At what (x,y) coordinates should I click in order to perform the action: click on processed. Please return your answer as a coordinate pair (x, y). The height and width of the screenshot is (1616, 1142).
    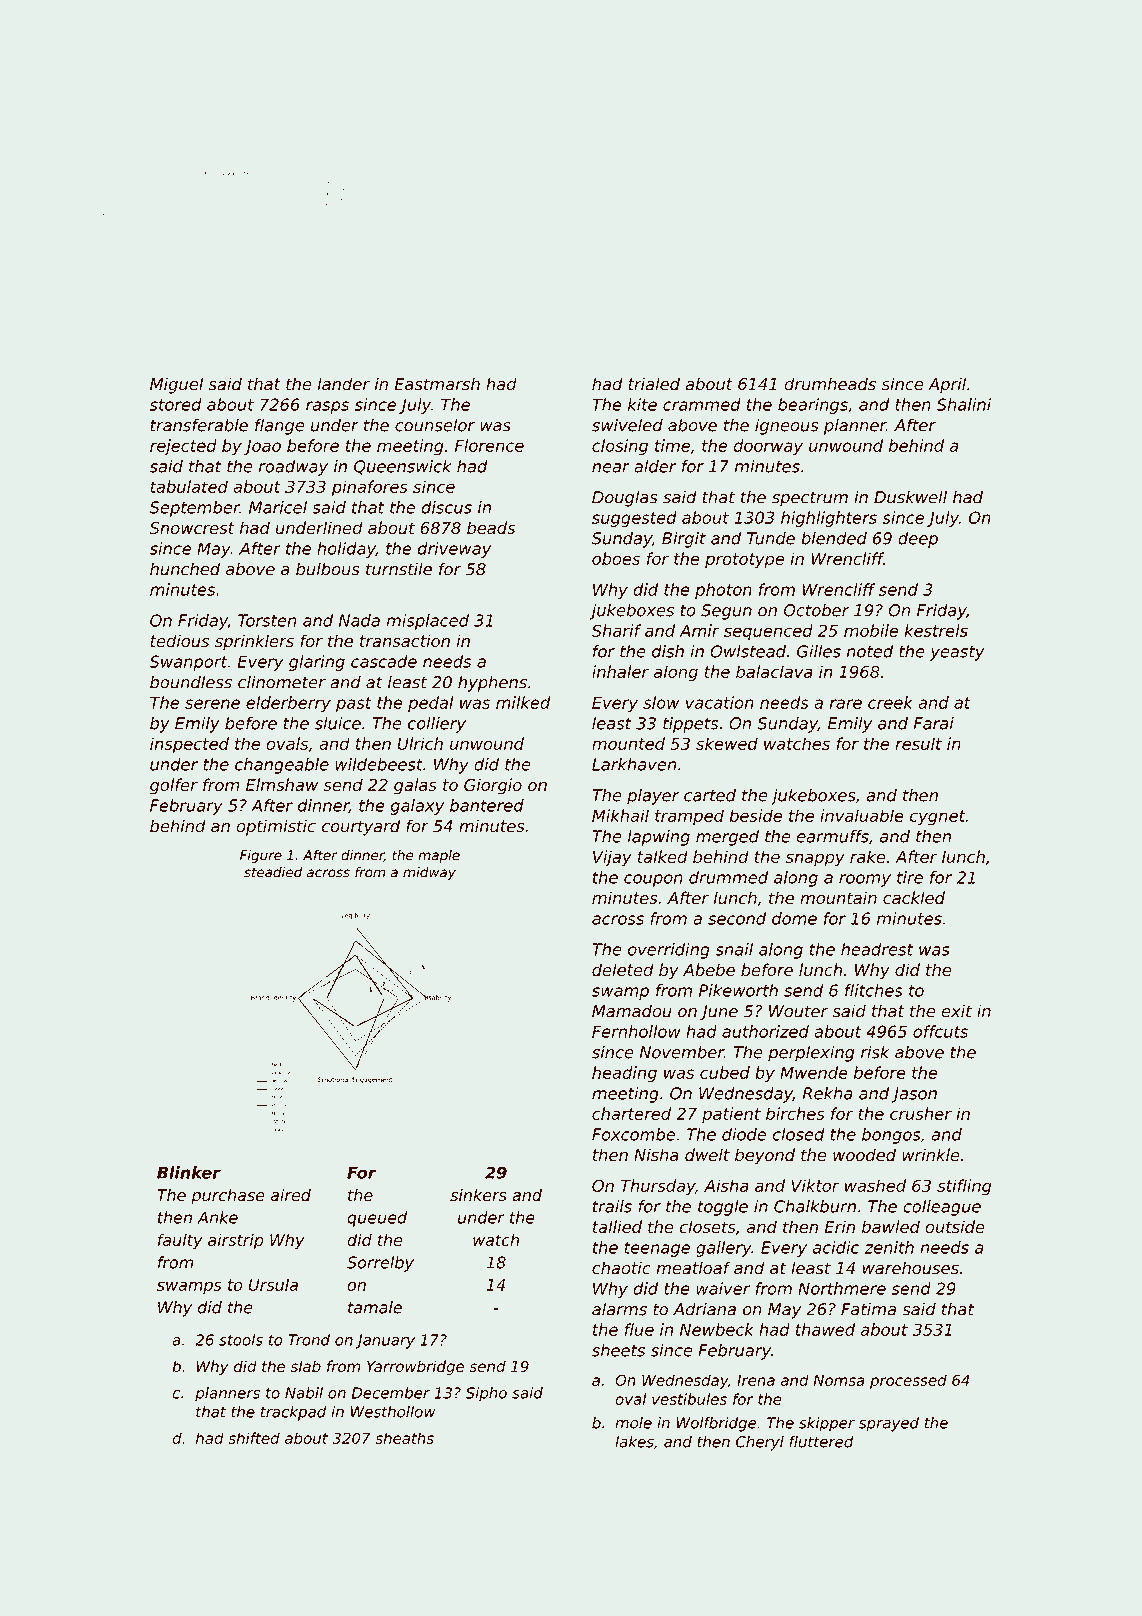
    Looking at the image, I should click on (908, 1381).
